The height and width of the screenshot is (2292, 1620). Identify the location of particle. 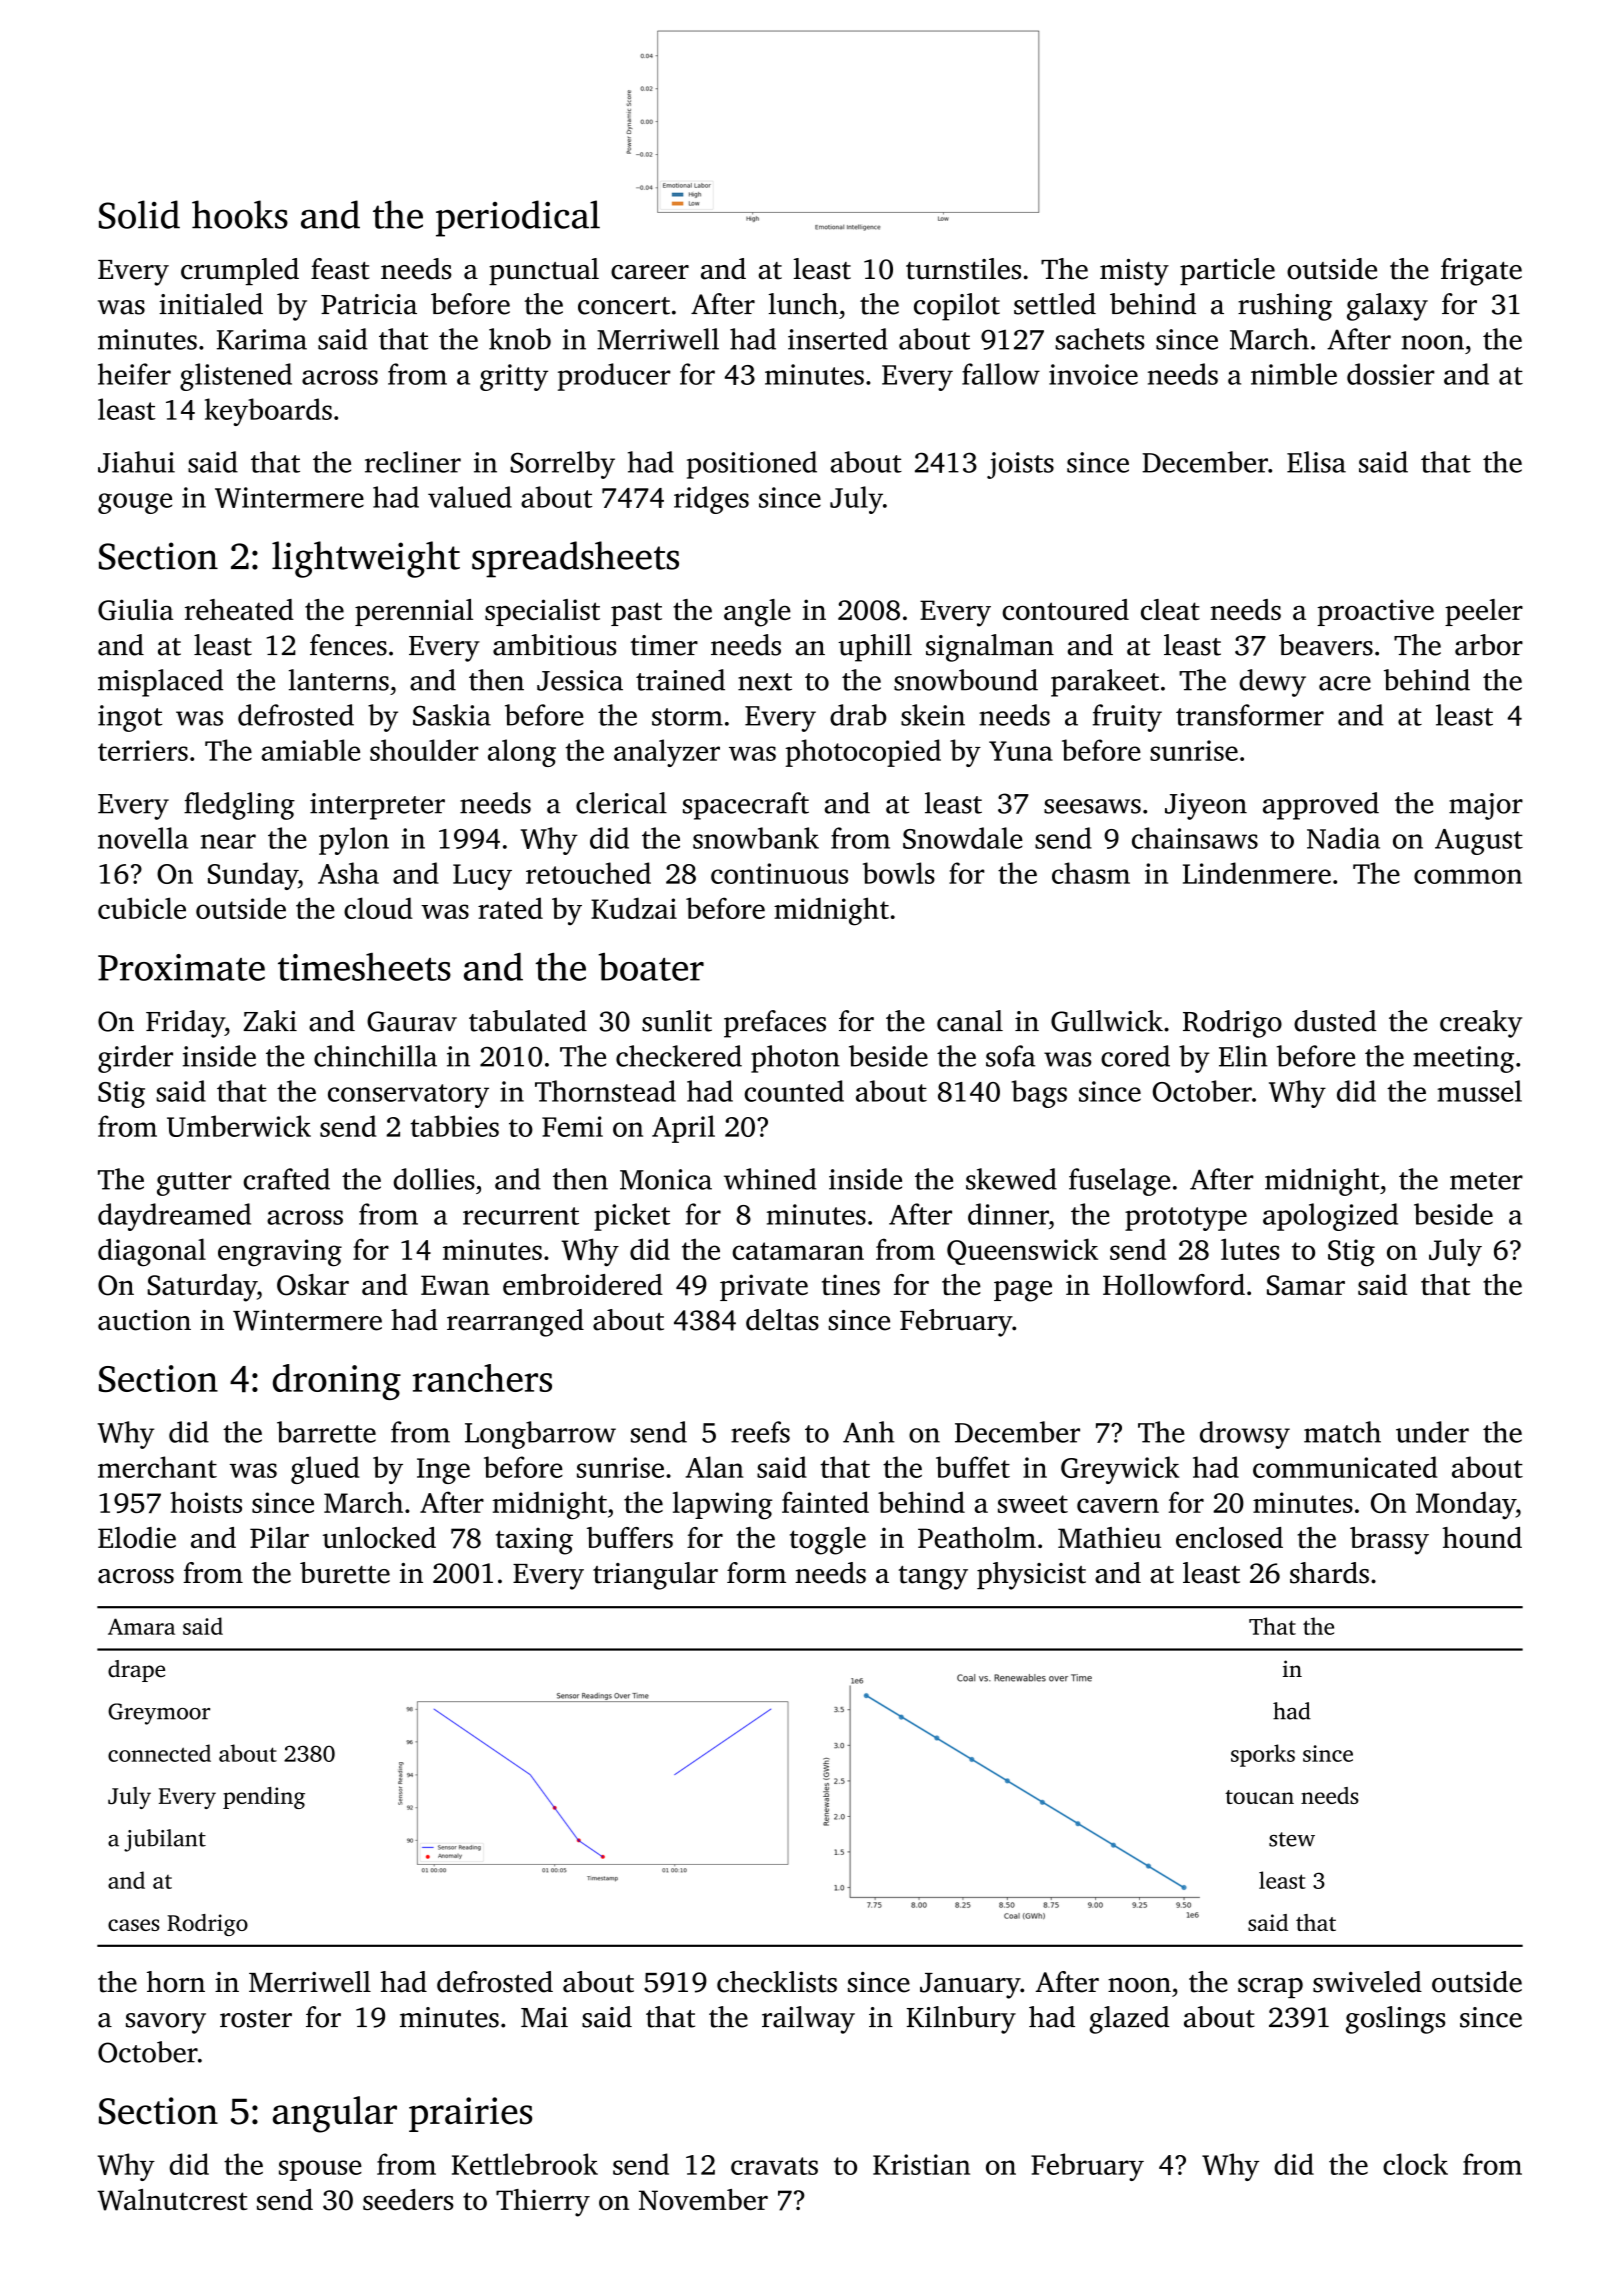
(1227, 271).
